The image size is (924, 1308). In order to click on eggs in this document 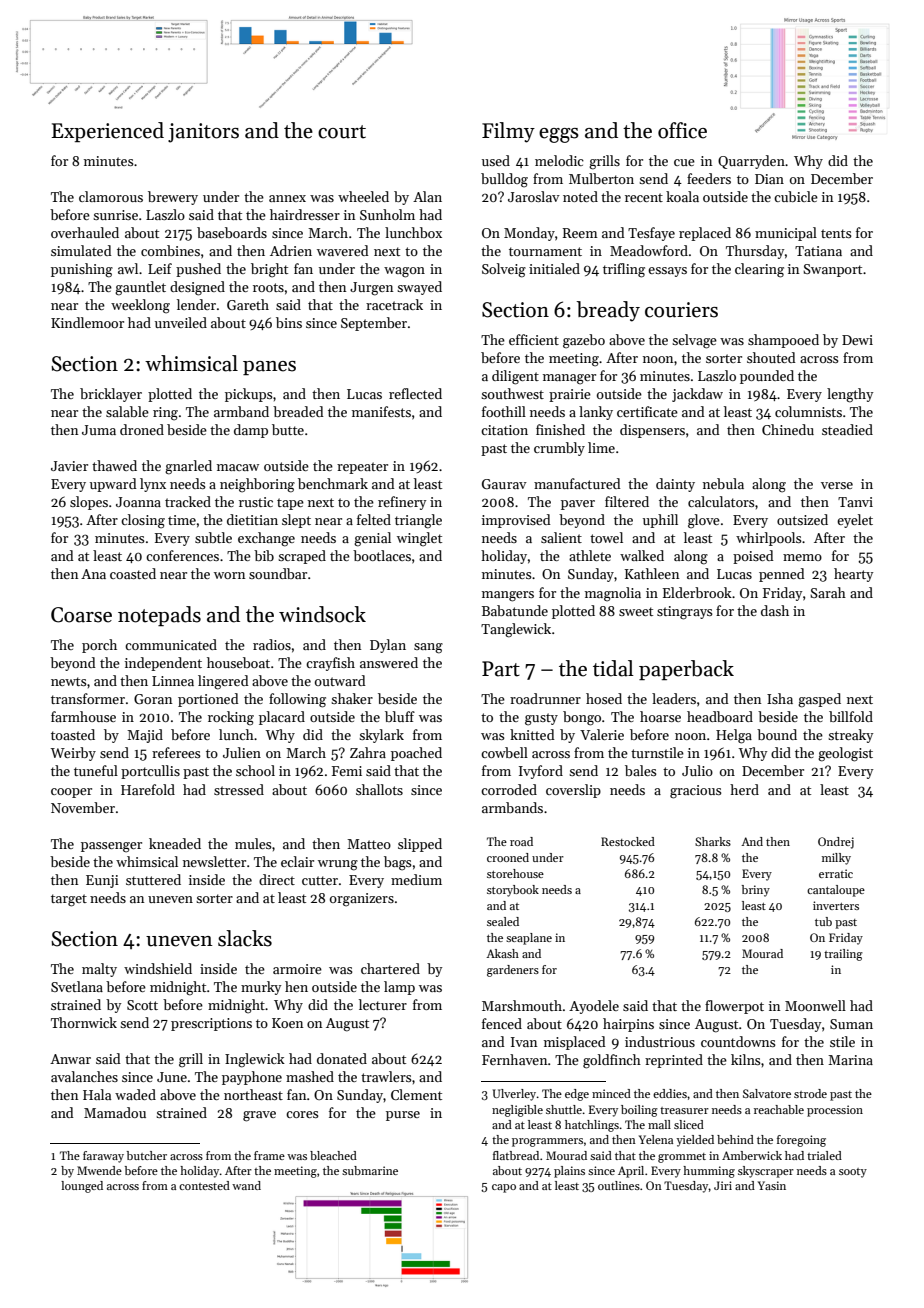, I will do `click(559, 135)`.
